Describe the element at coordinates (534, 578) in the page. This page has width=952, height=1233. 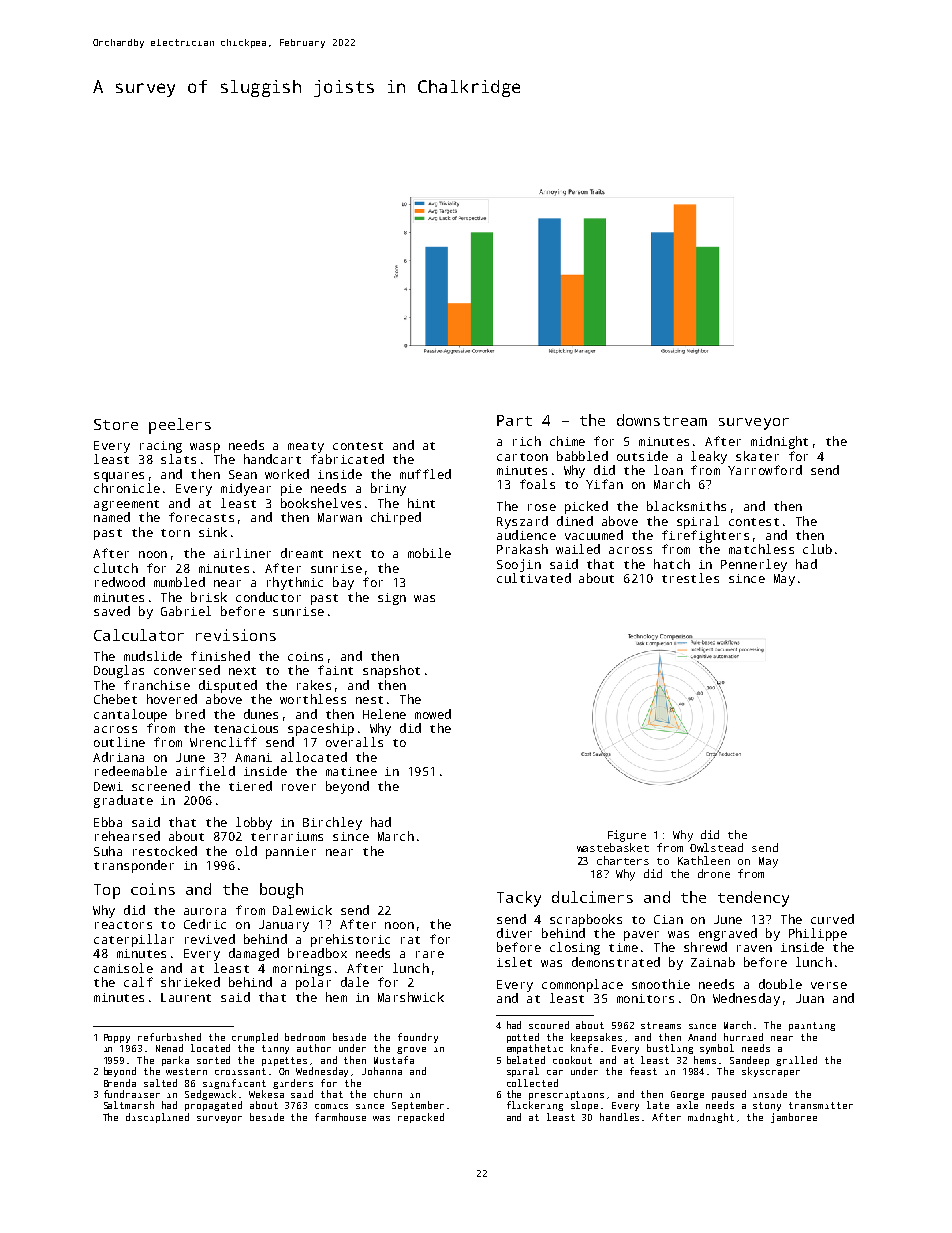
I see `cultivated` at that location.
